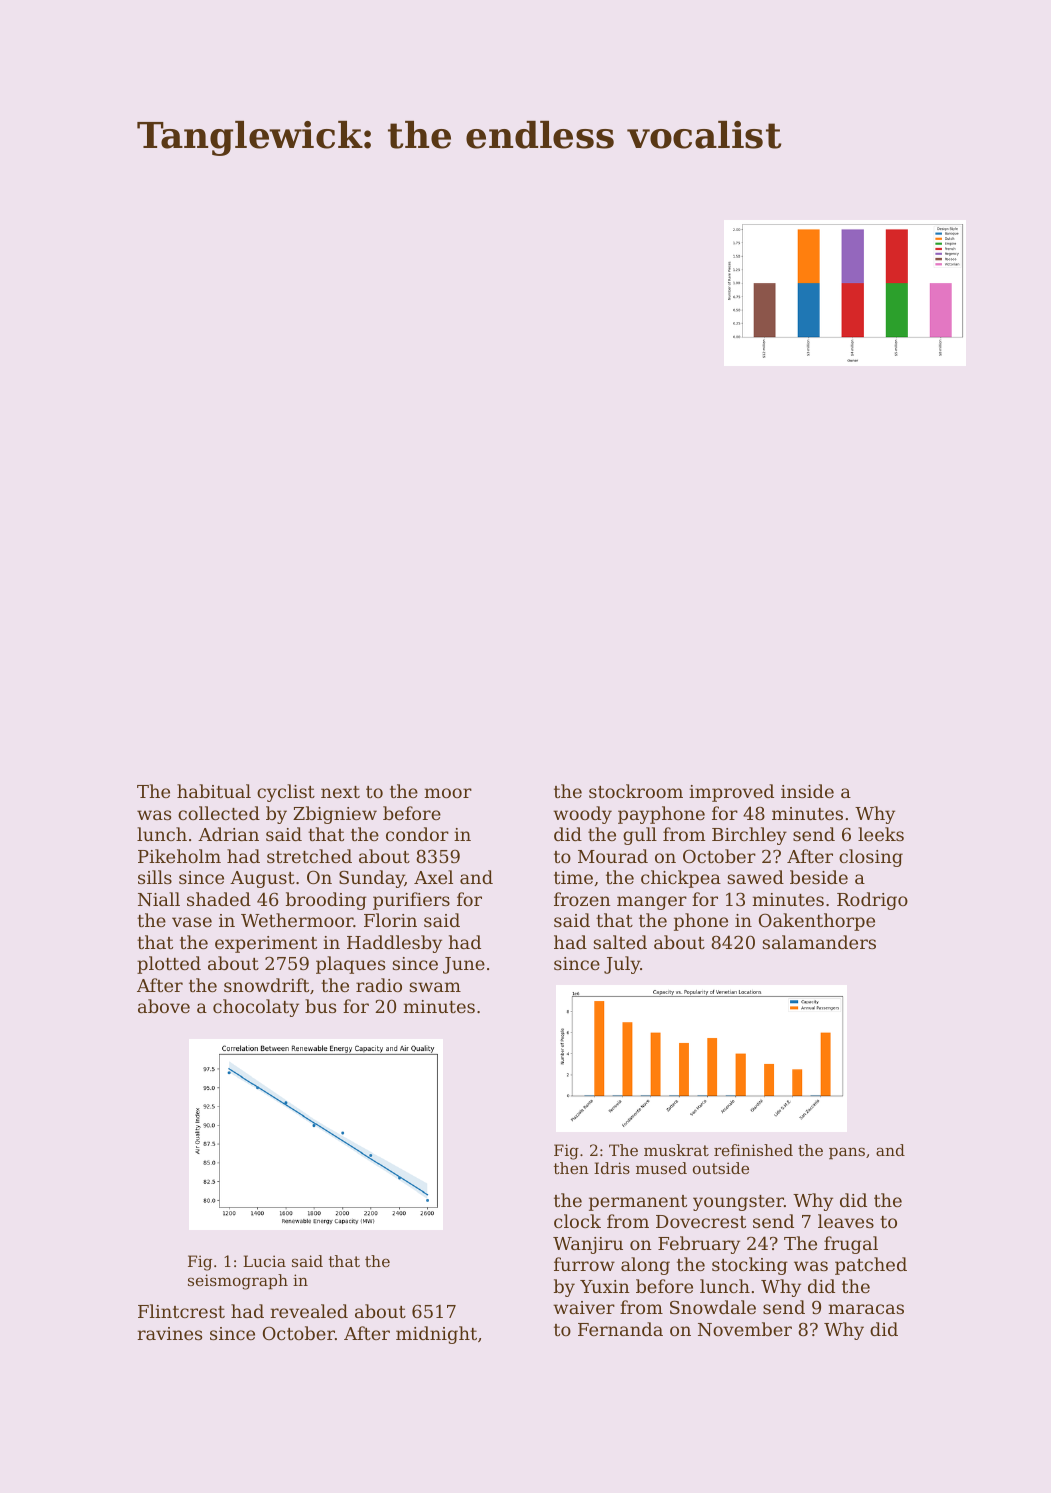  What do you see at coordinates (807, 791) in the image?
I see `inside` at bounding box center [807, 791].
